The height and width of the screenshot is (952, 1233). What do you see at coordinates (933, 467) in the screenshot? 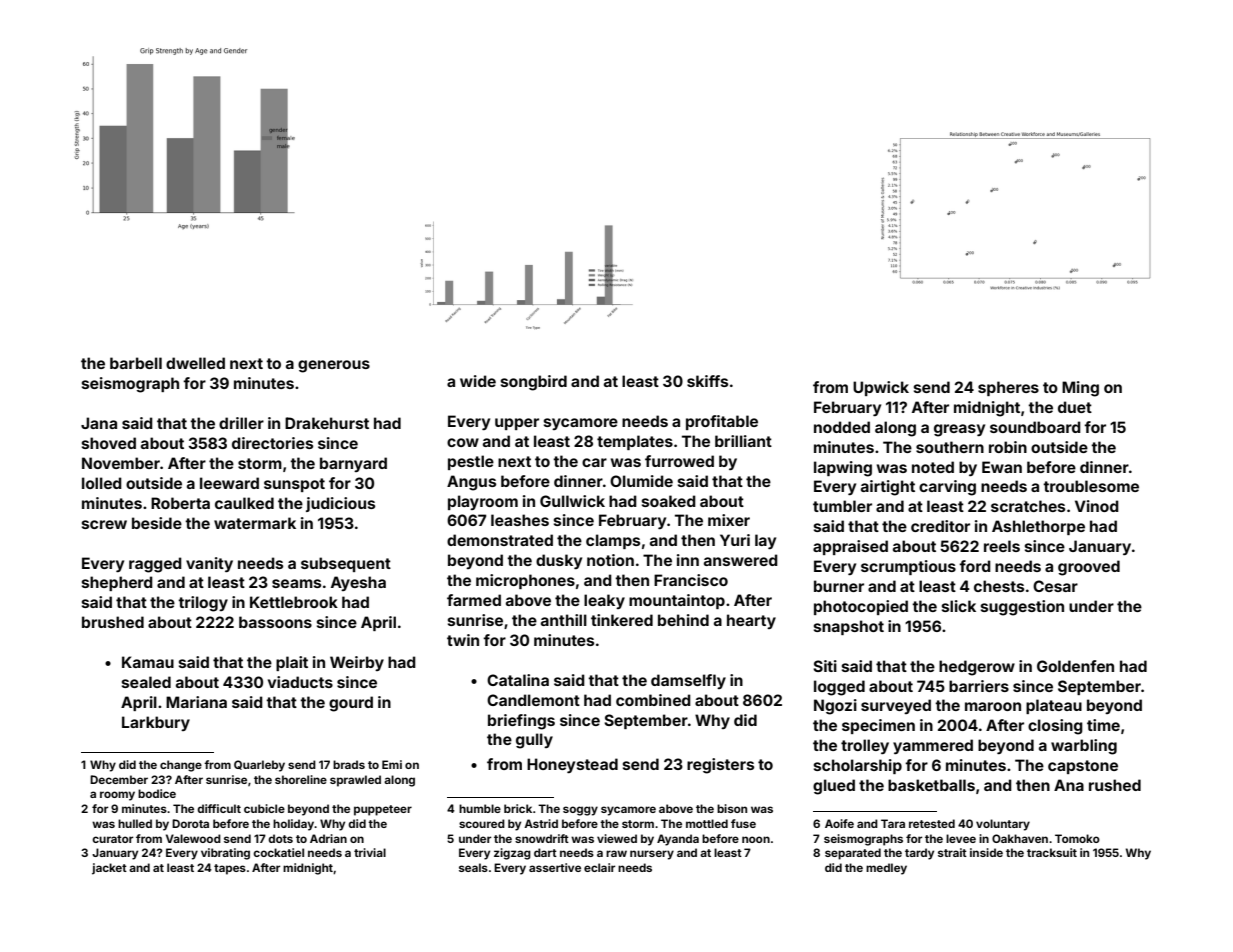
I see `noted` at bounding box center [933, 467].
